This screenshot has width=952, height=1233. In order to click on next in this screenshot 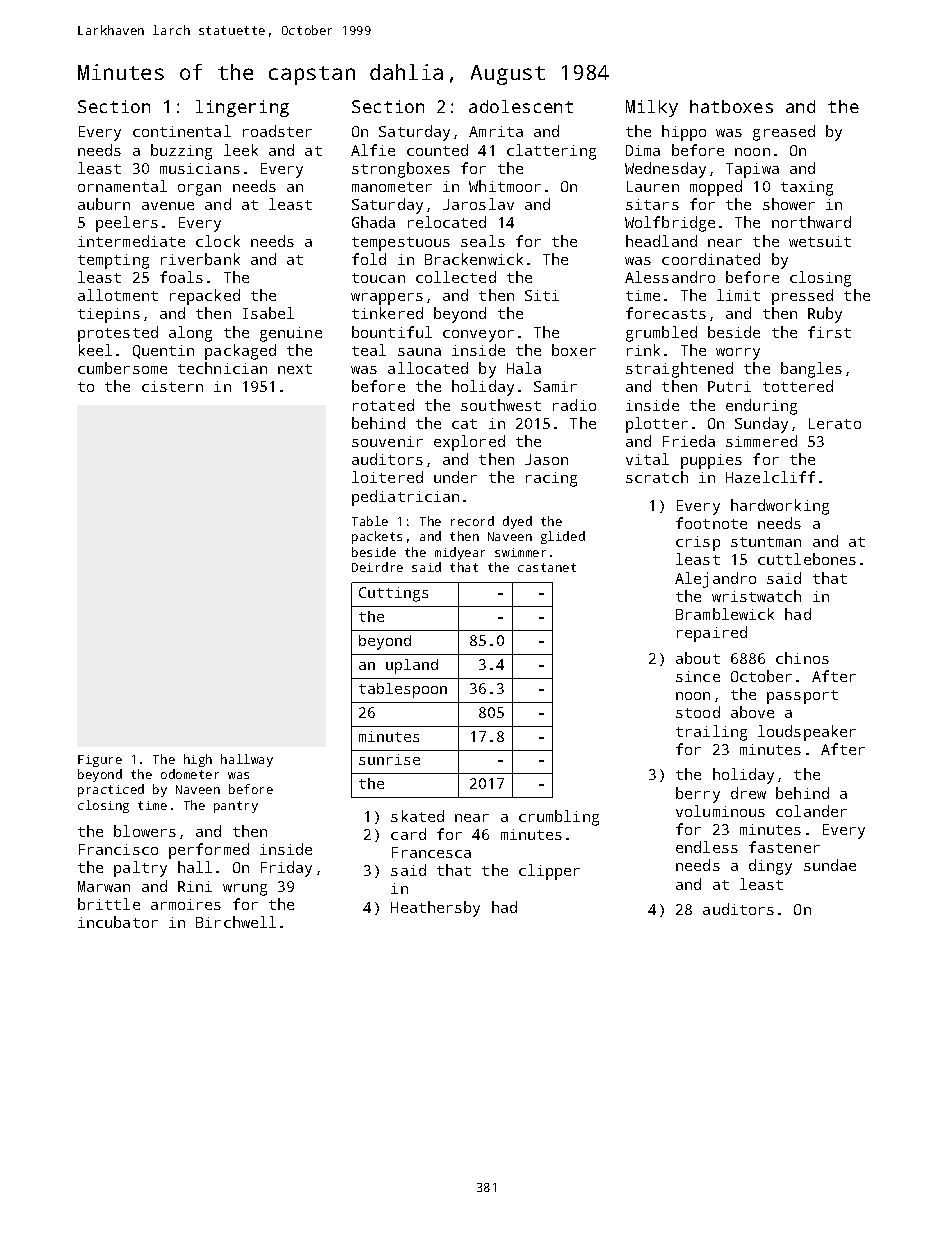, I will do `click(295, 369)`.
